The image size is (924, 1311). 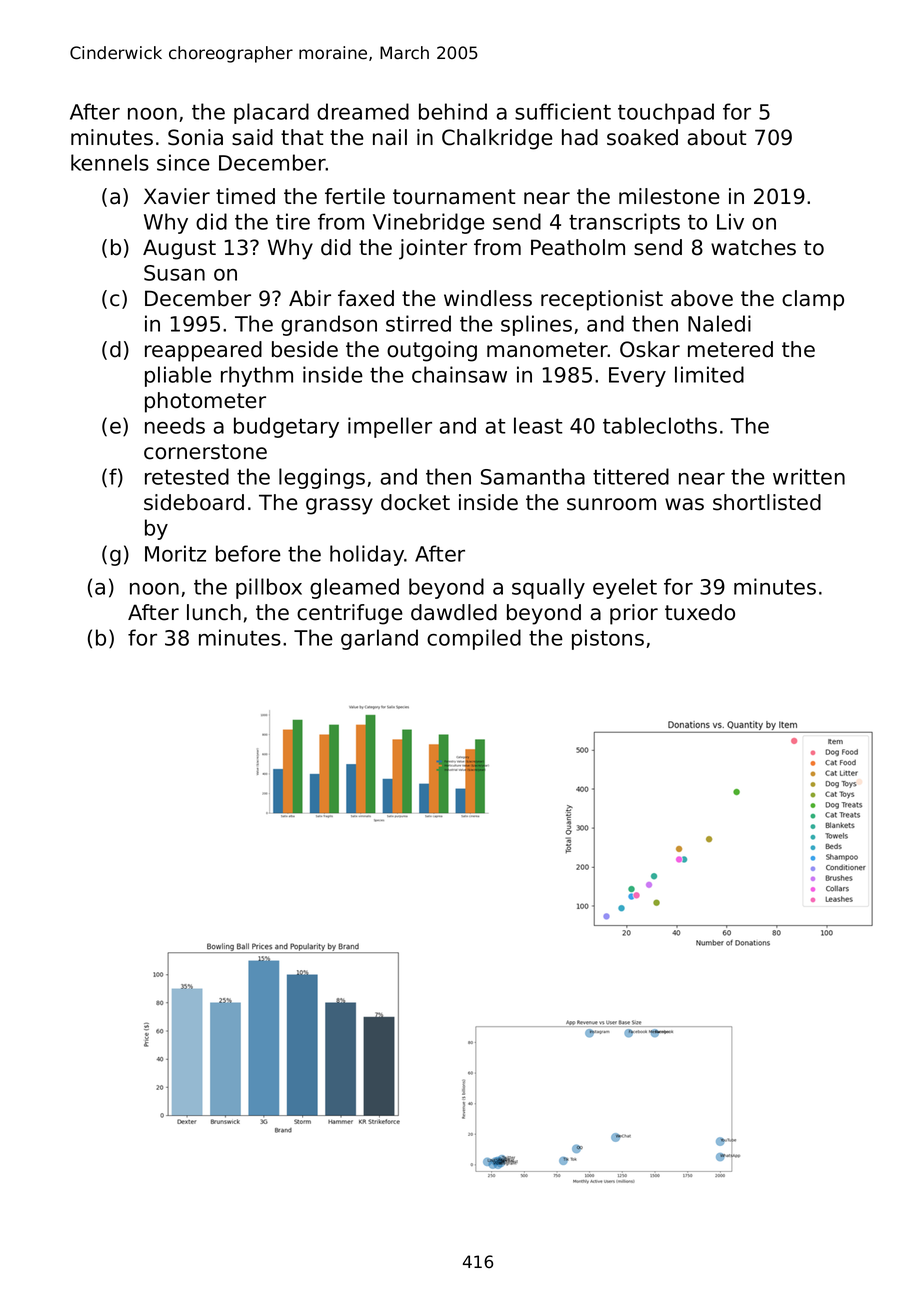 What do you see at coordinates (716, 137) in the document?
I see `about` at bounding box center [716, 137].
